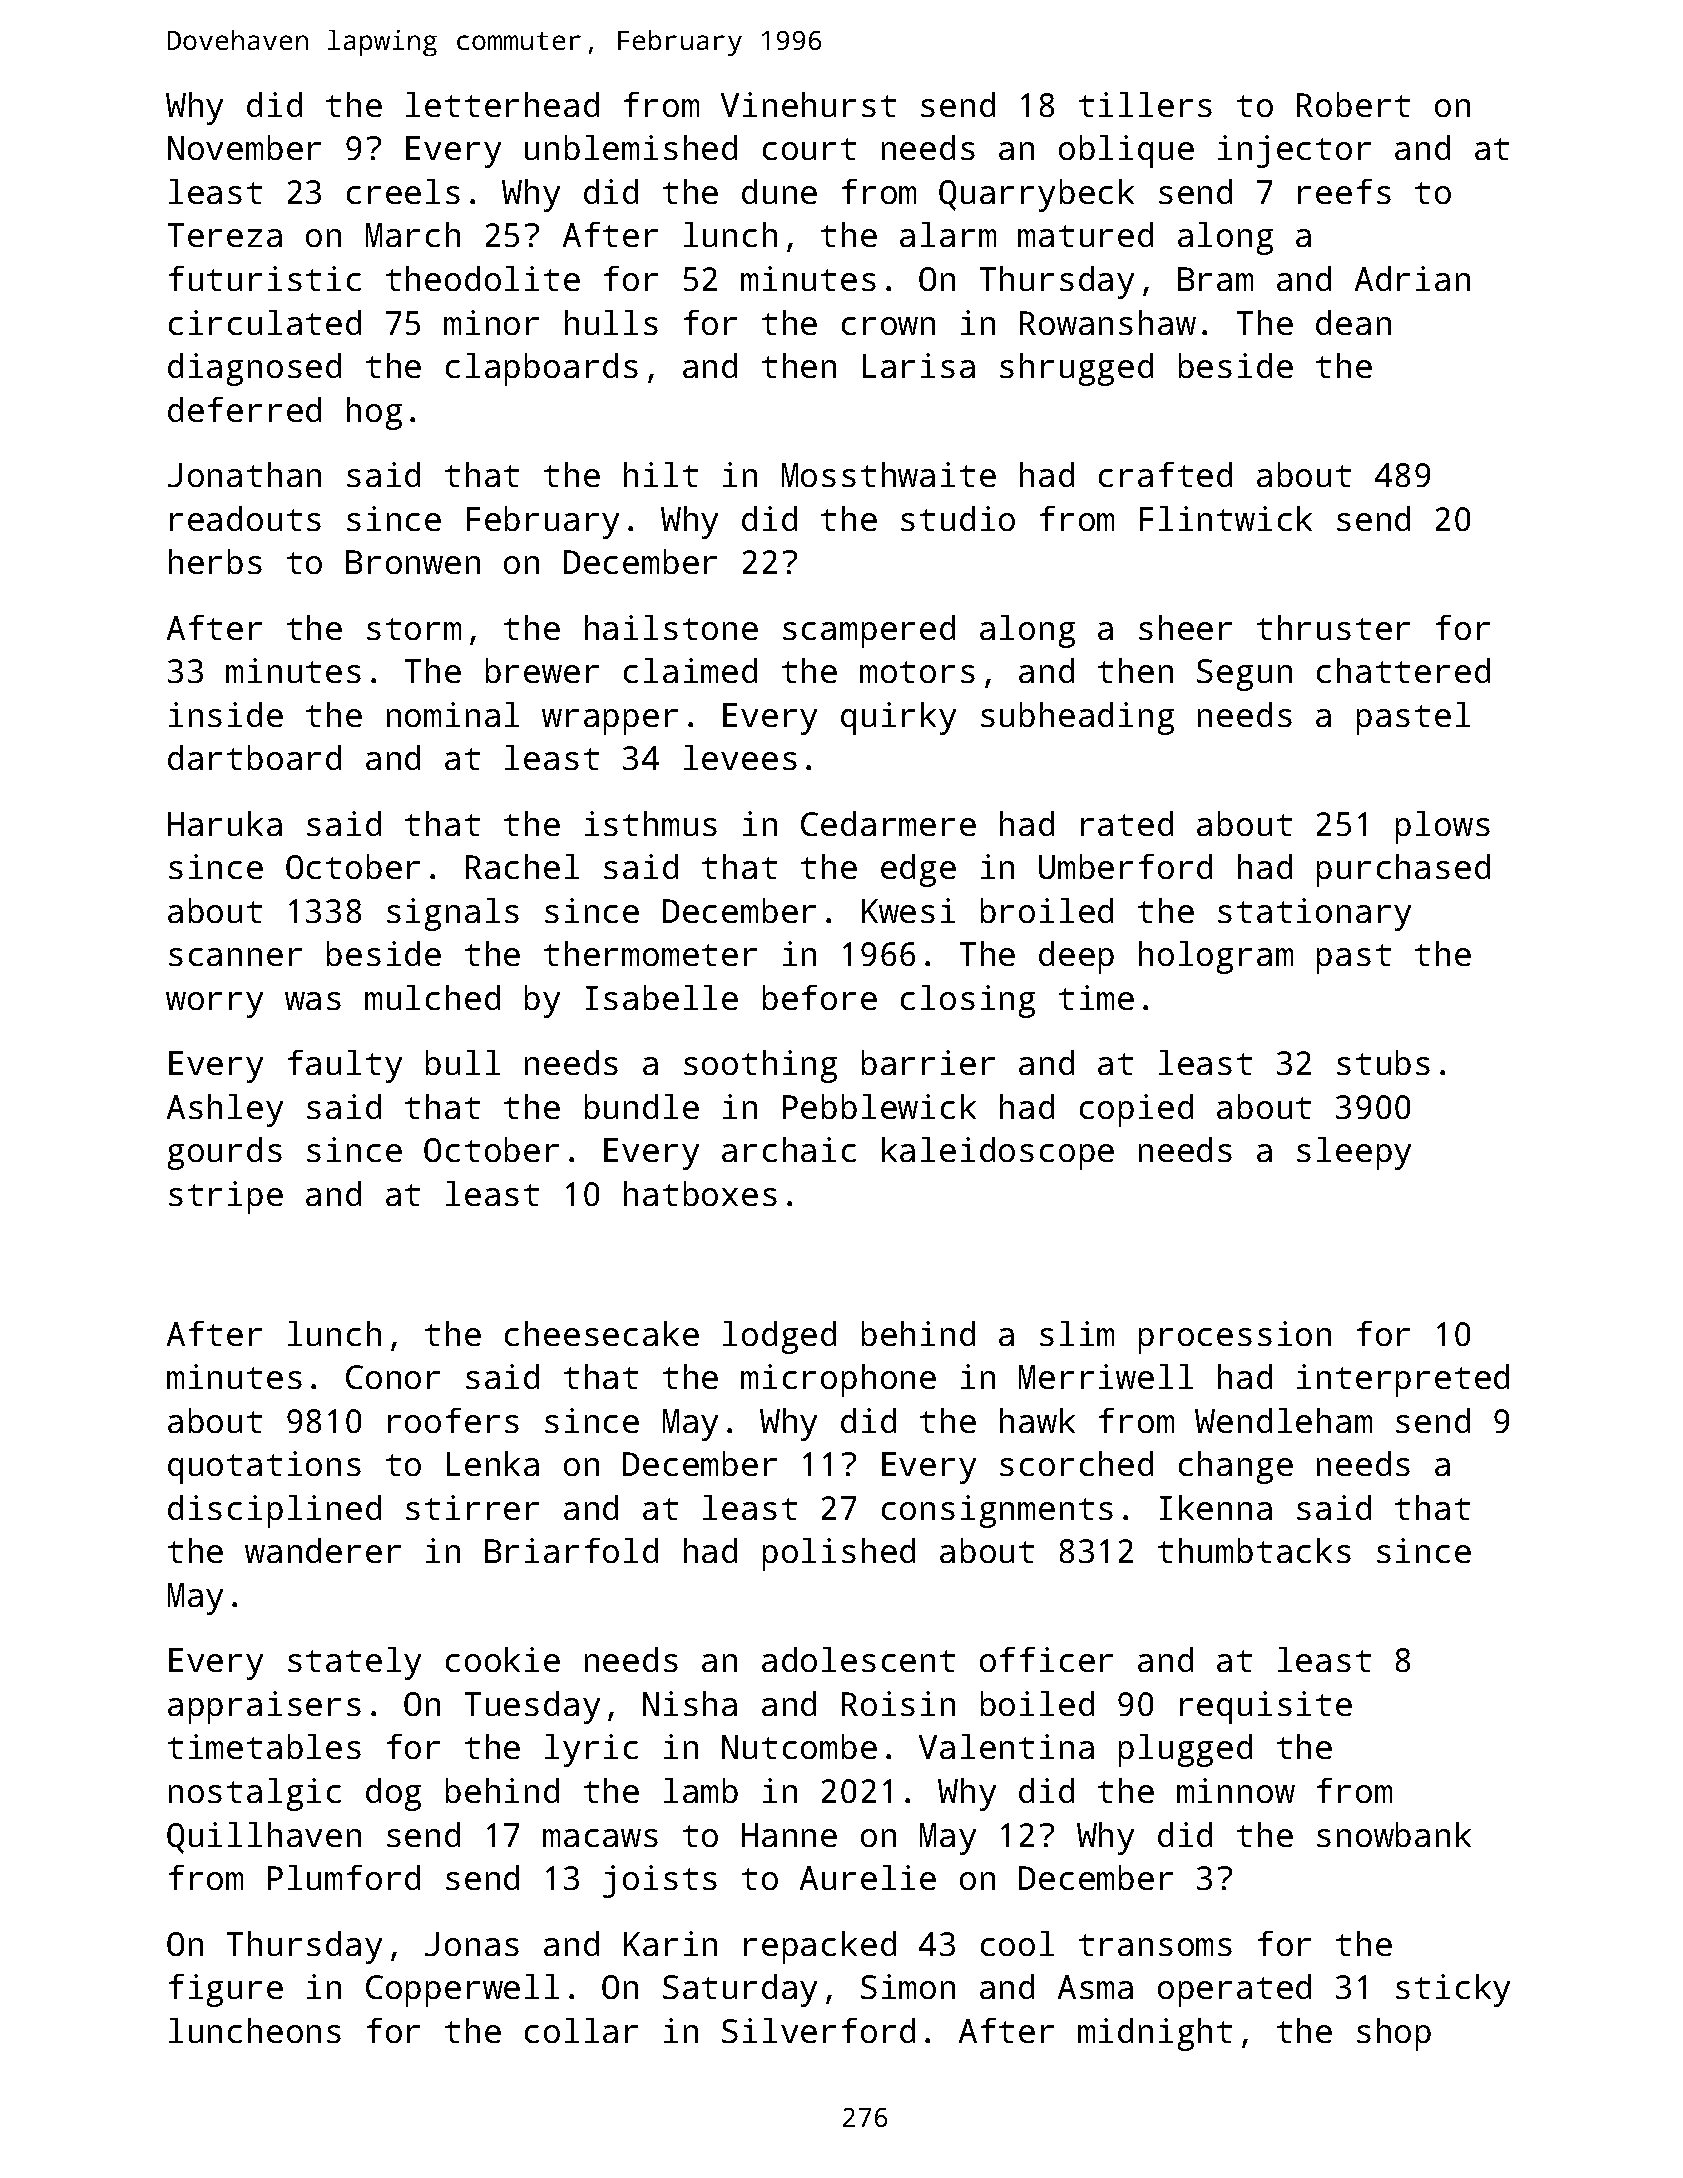 The height and width of the page is (2178, 1683). What do you see at coordinates (522, 866) in the page?
I see `Rachel` at bounding box center [522, 866].
